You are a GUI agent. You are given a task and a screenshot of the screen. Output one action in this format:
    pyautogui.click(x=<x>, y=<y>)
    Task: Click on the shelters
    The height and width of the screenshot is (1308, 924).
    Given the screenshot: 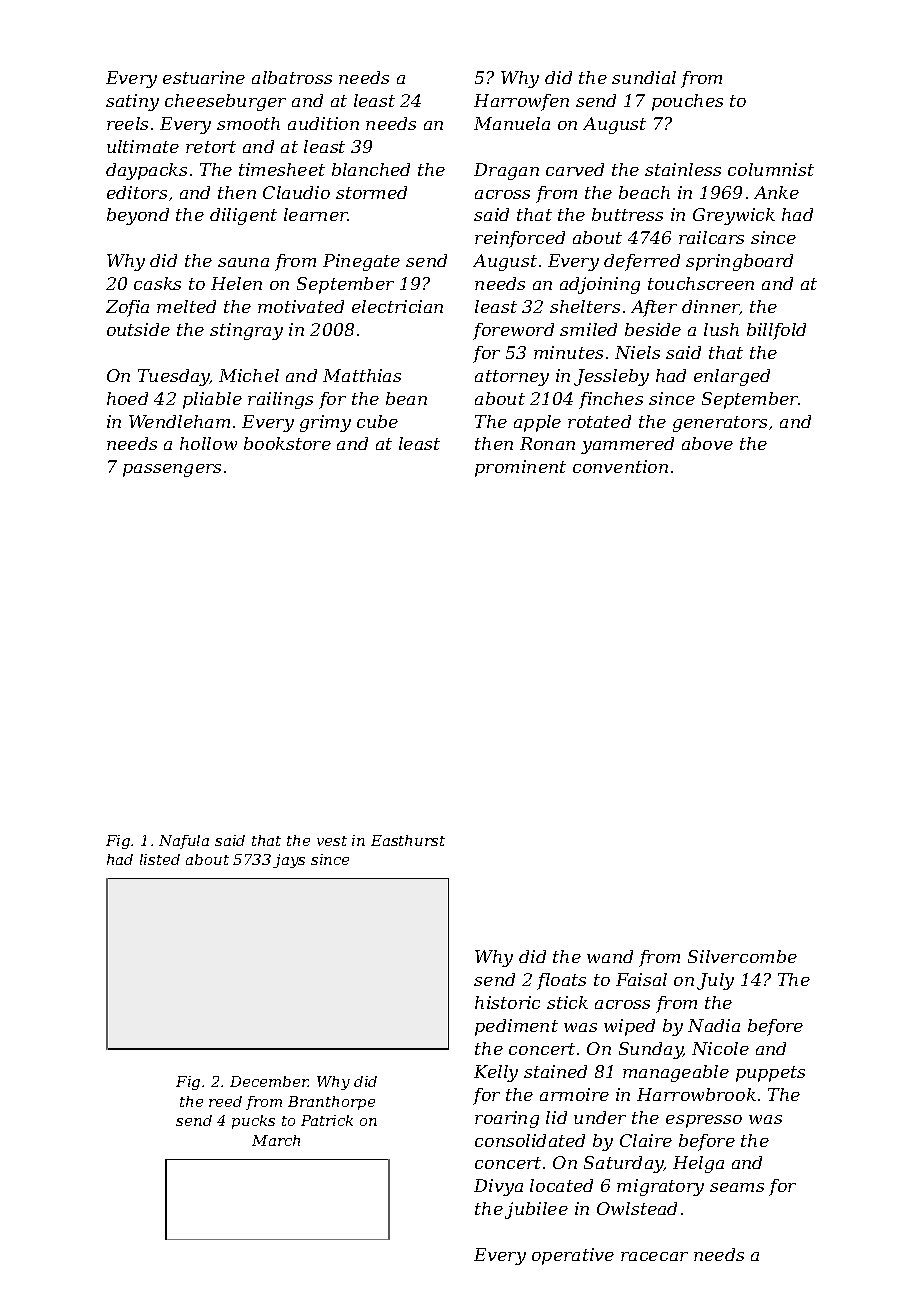 What is the action you would take?
    pyautogui.click(x=585, y=306)
